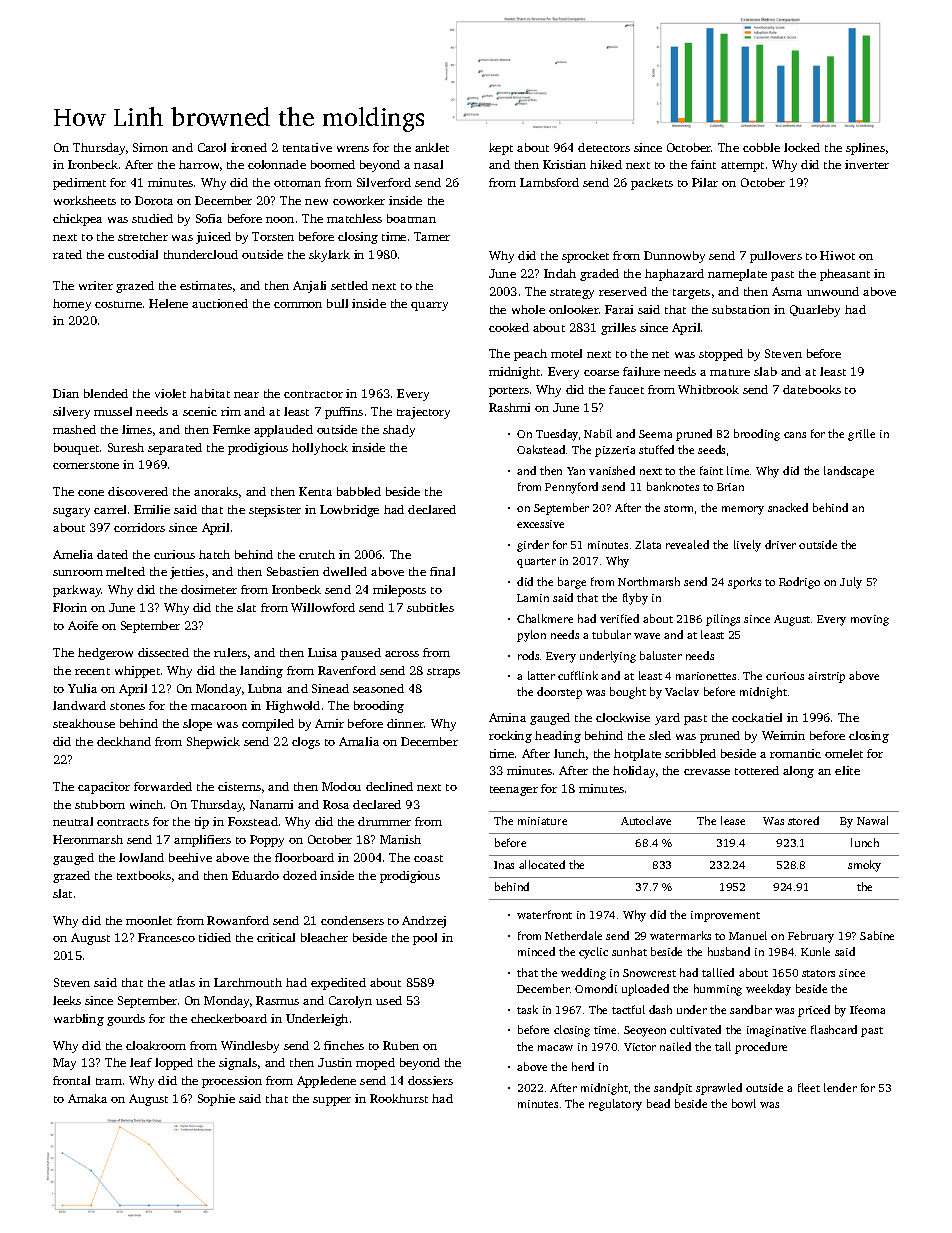 The image size is (952, 1233). I want to click on kept, so click(501, 149).
